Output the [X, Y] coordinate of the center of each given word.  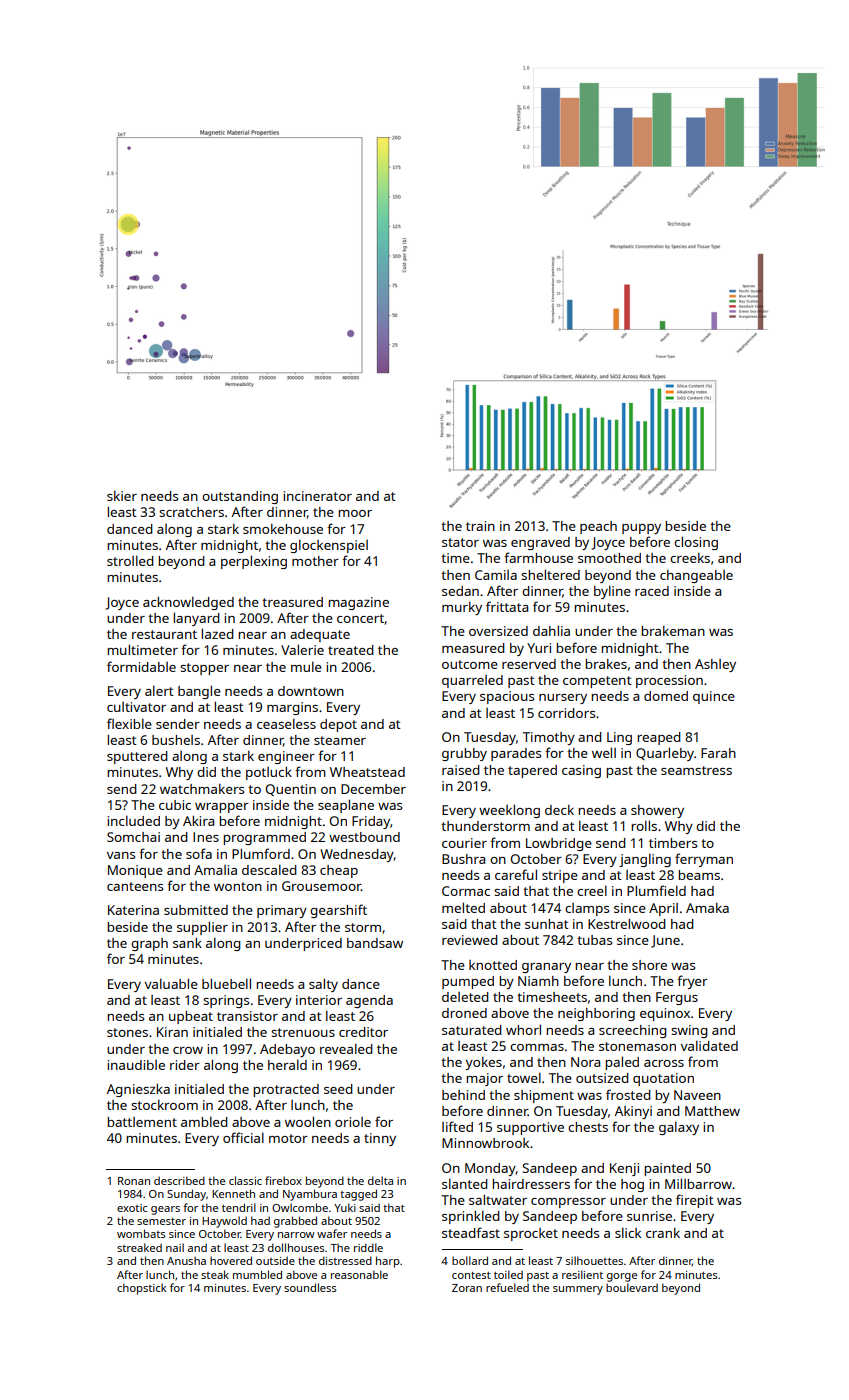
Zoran [467, 1288]
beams [699, 875]
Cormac [466, 891]
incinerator [317, 496]
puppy [641, 529]
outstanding [240, 497]
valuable [171, 983]
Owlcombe [300, 1207]
